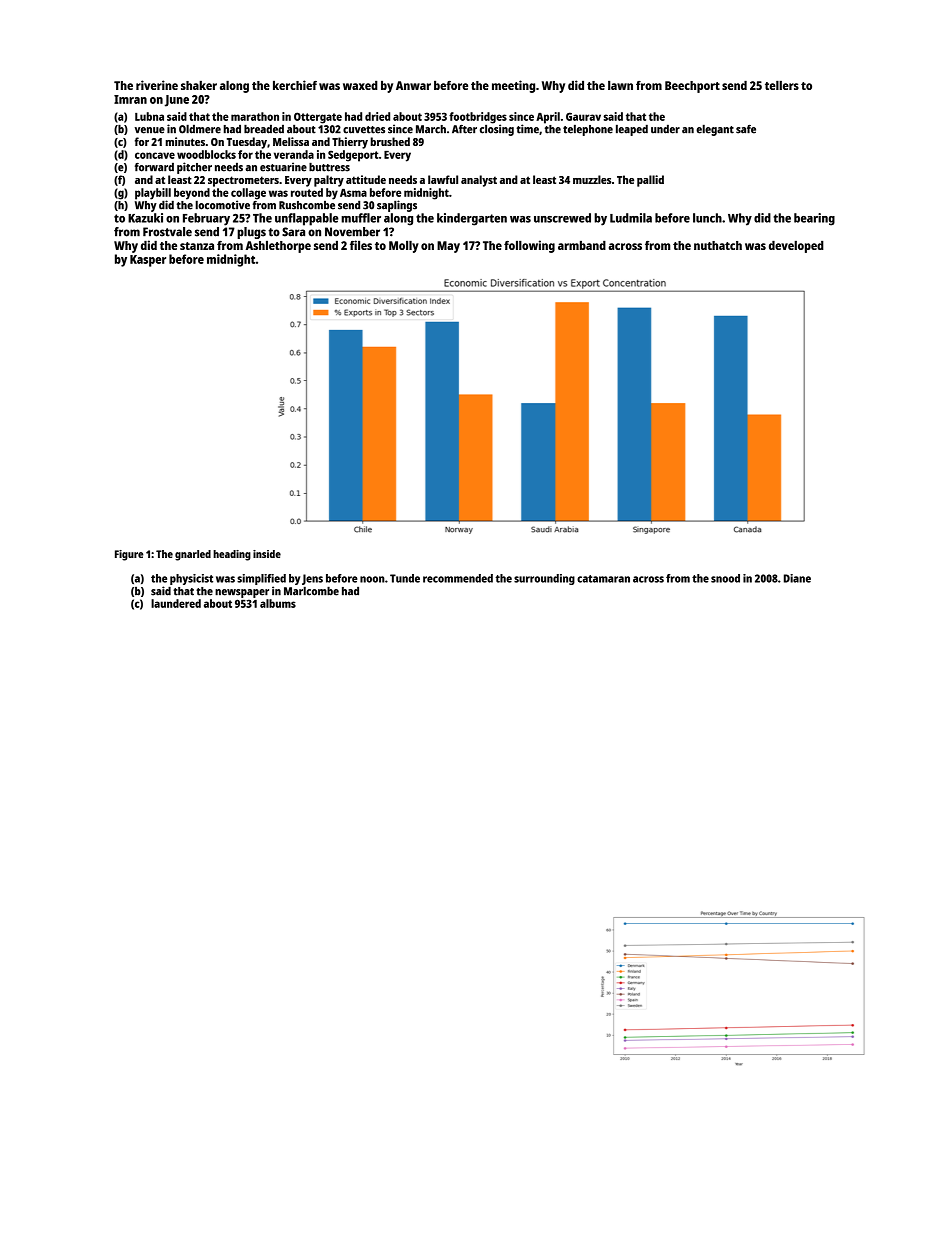 This document has width=952, height=1233. Describe the element at coordinates (796, 247) in the document. I see `developed` at that location.
